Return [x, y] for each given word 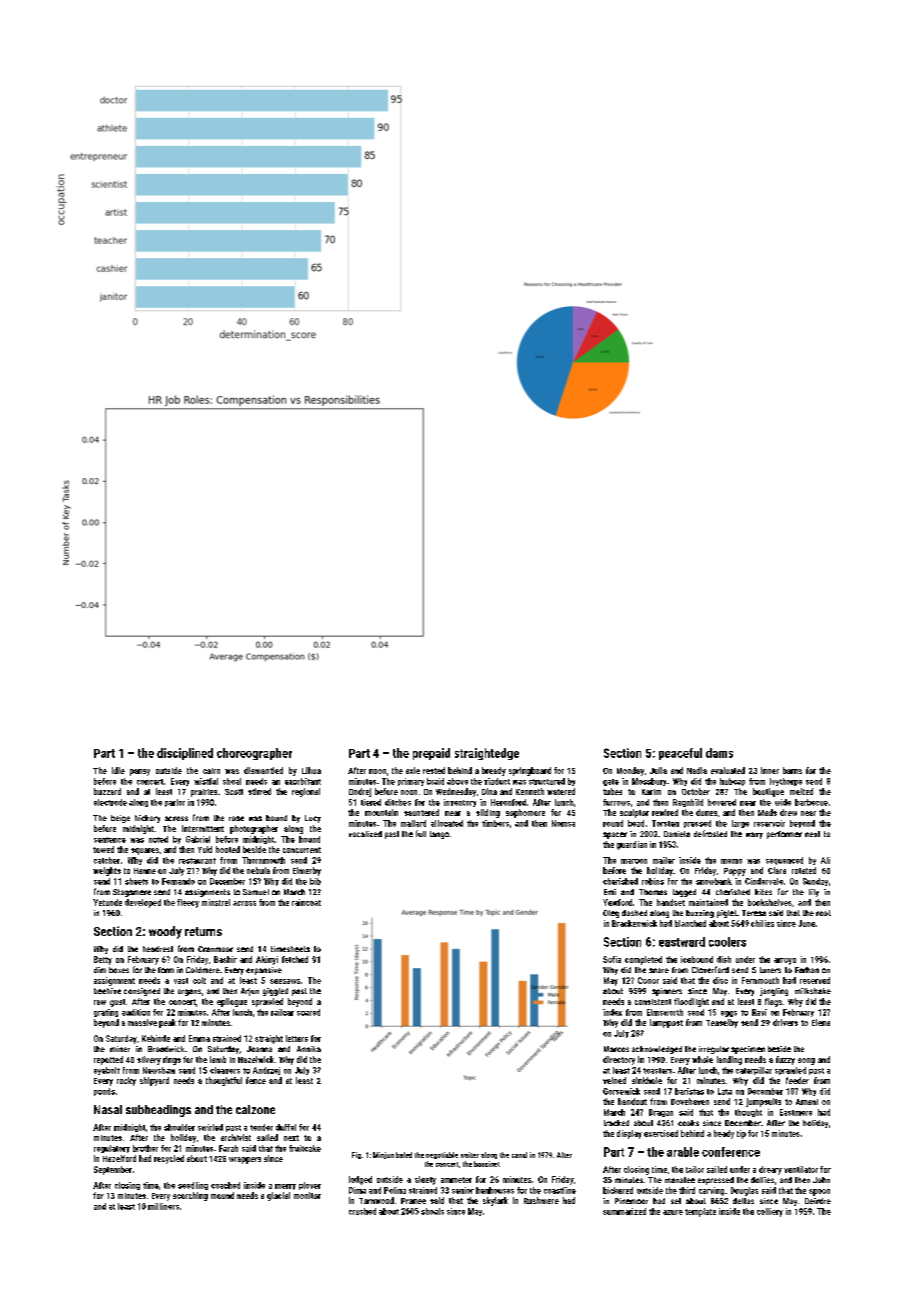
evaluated [728, 770]
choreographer [254, 754]
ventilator [801, 1169]
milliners [163, 1206]
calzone [255, 1109]
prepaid [431, 754]
